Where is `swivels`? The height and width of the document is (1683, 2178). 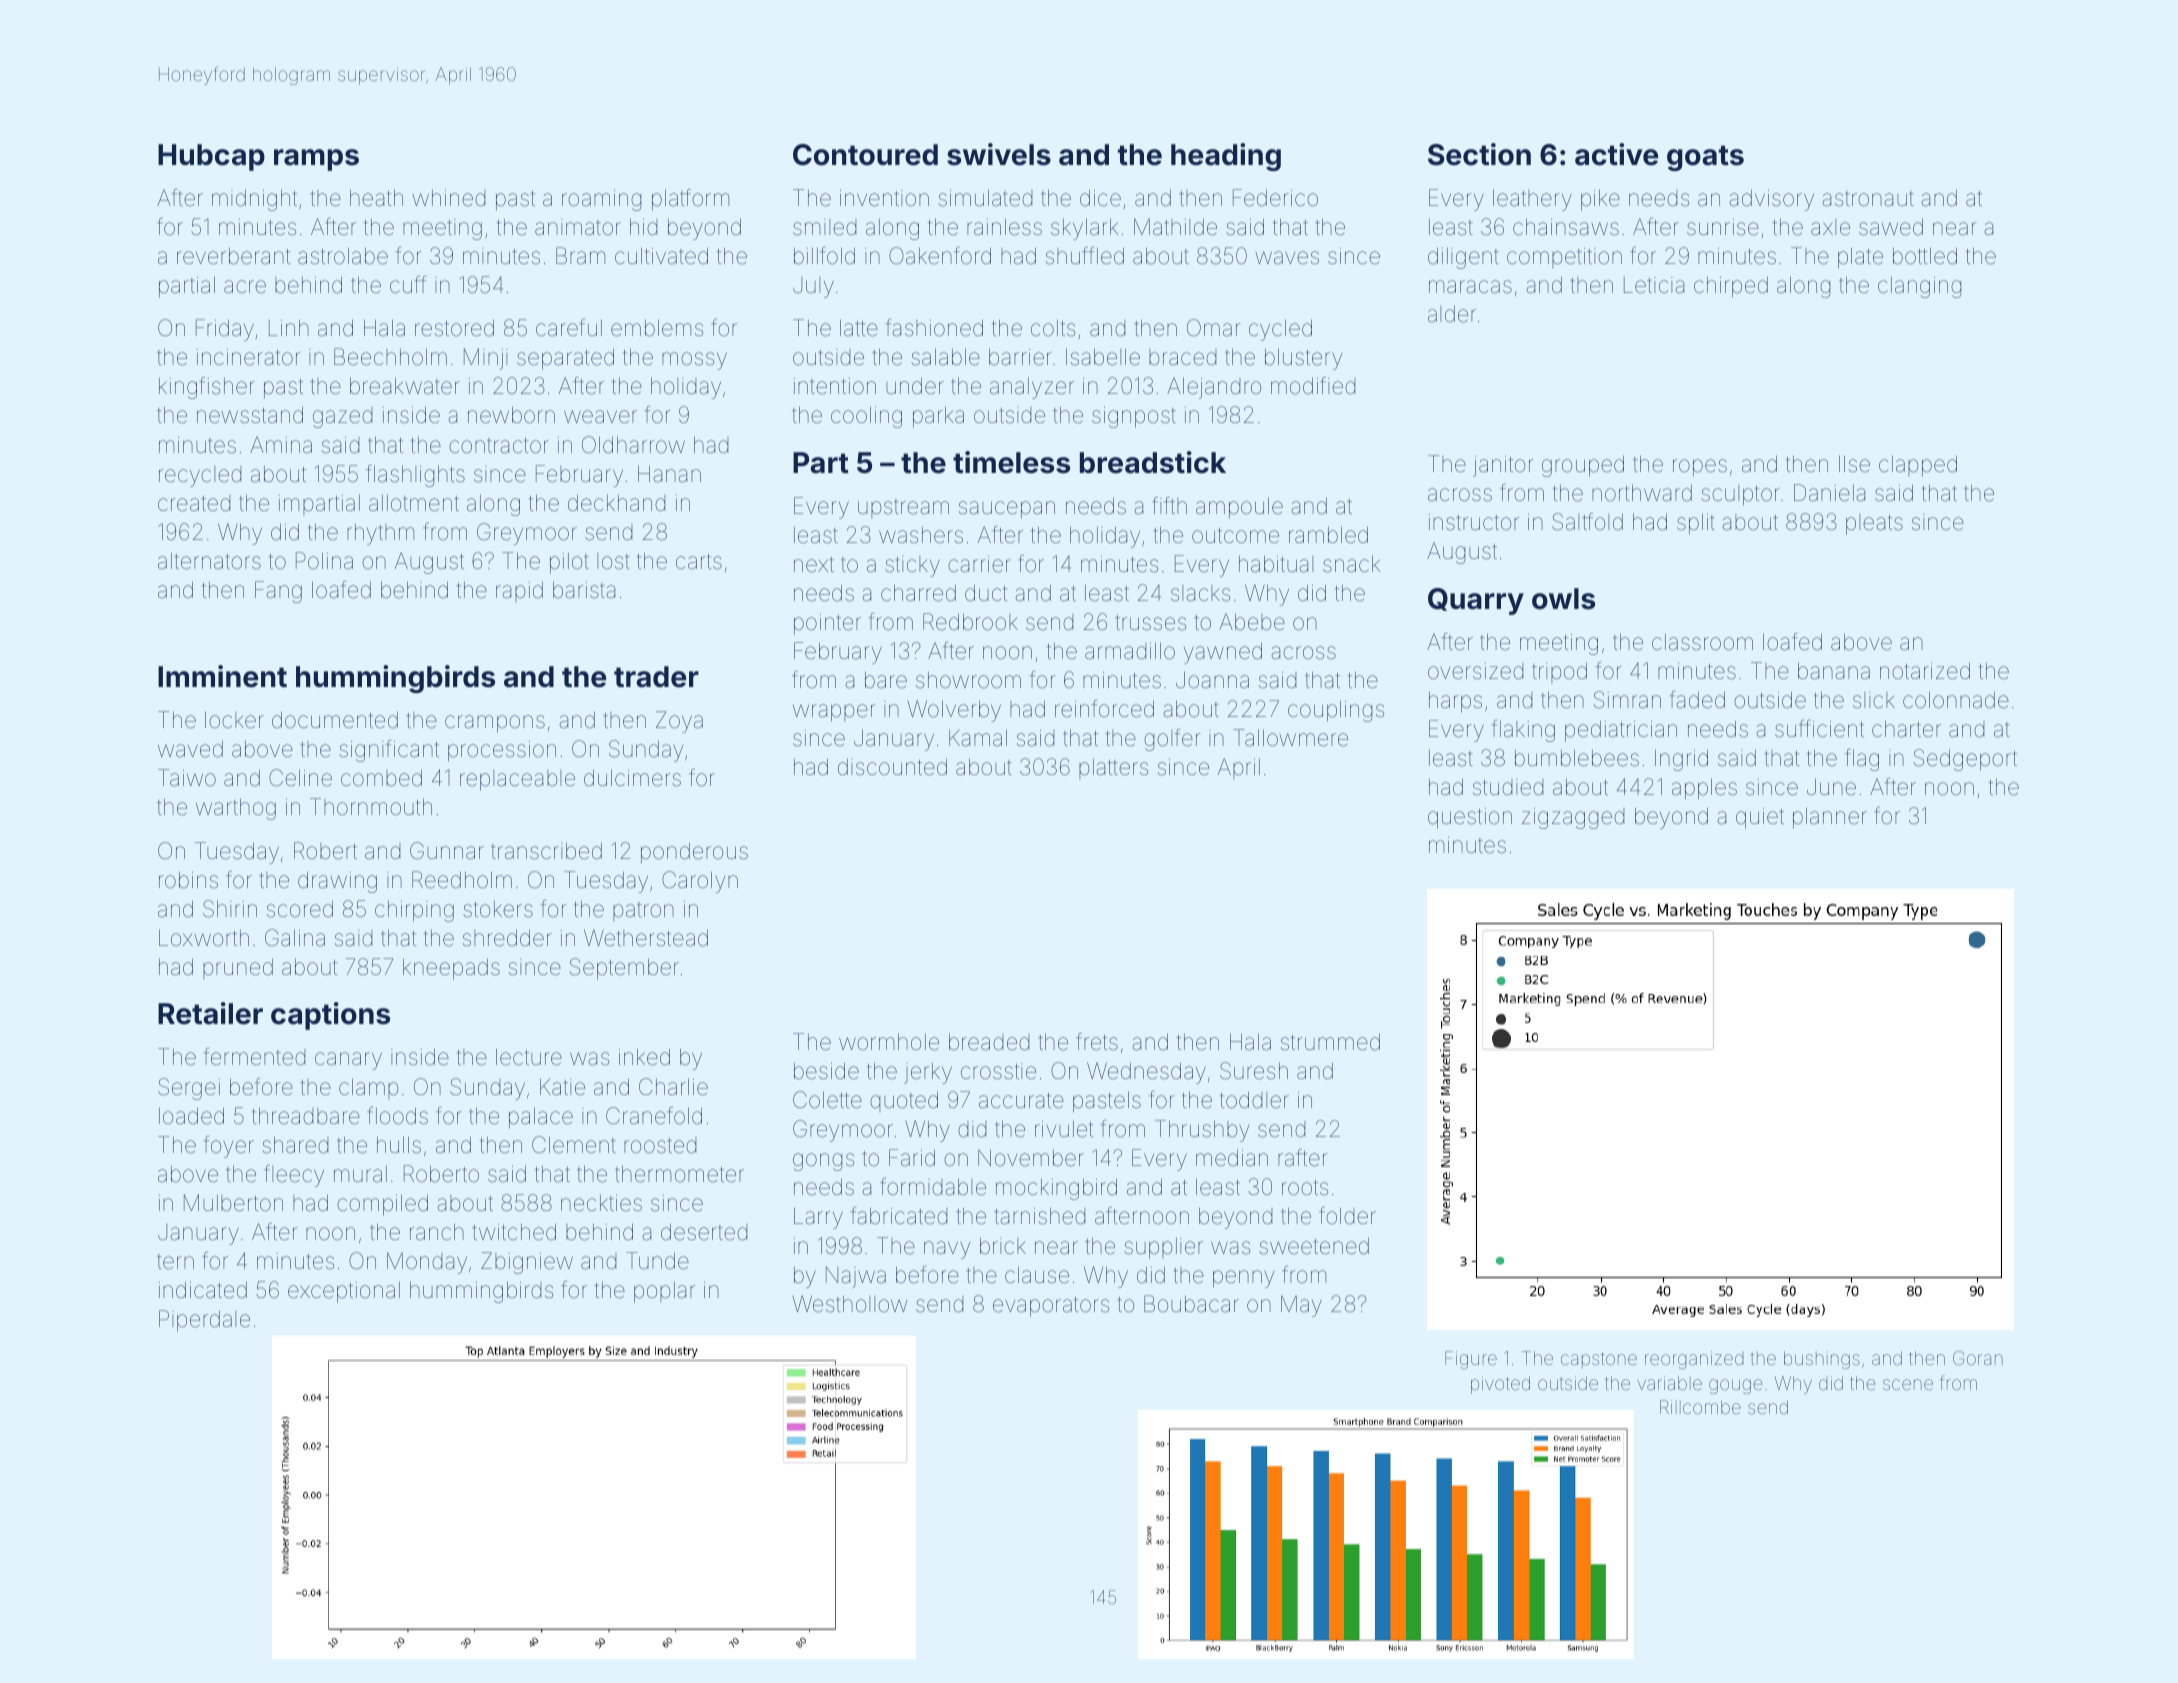
swivels is located at coordinates (999, 154).
